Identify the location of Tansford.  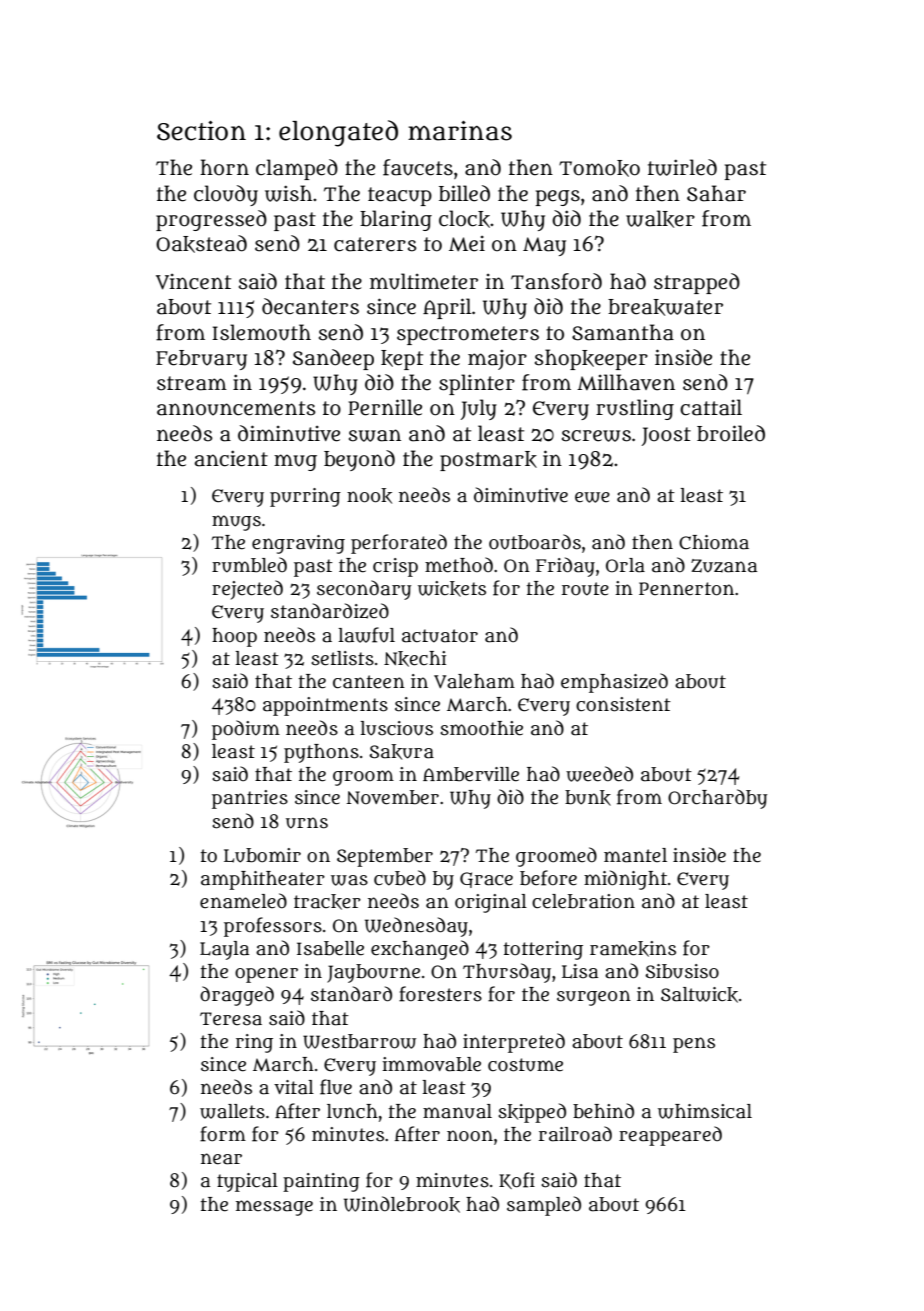
(556, 281).
